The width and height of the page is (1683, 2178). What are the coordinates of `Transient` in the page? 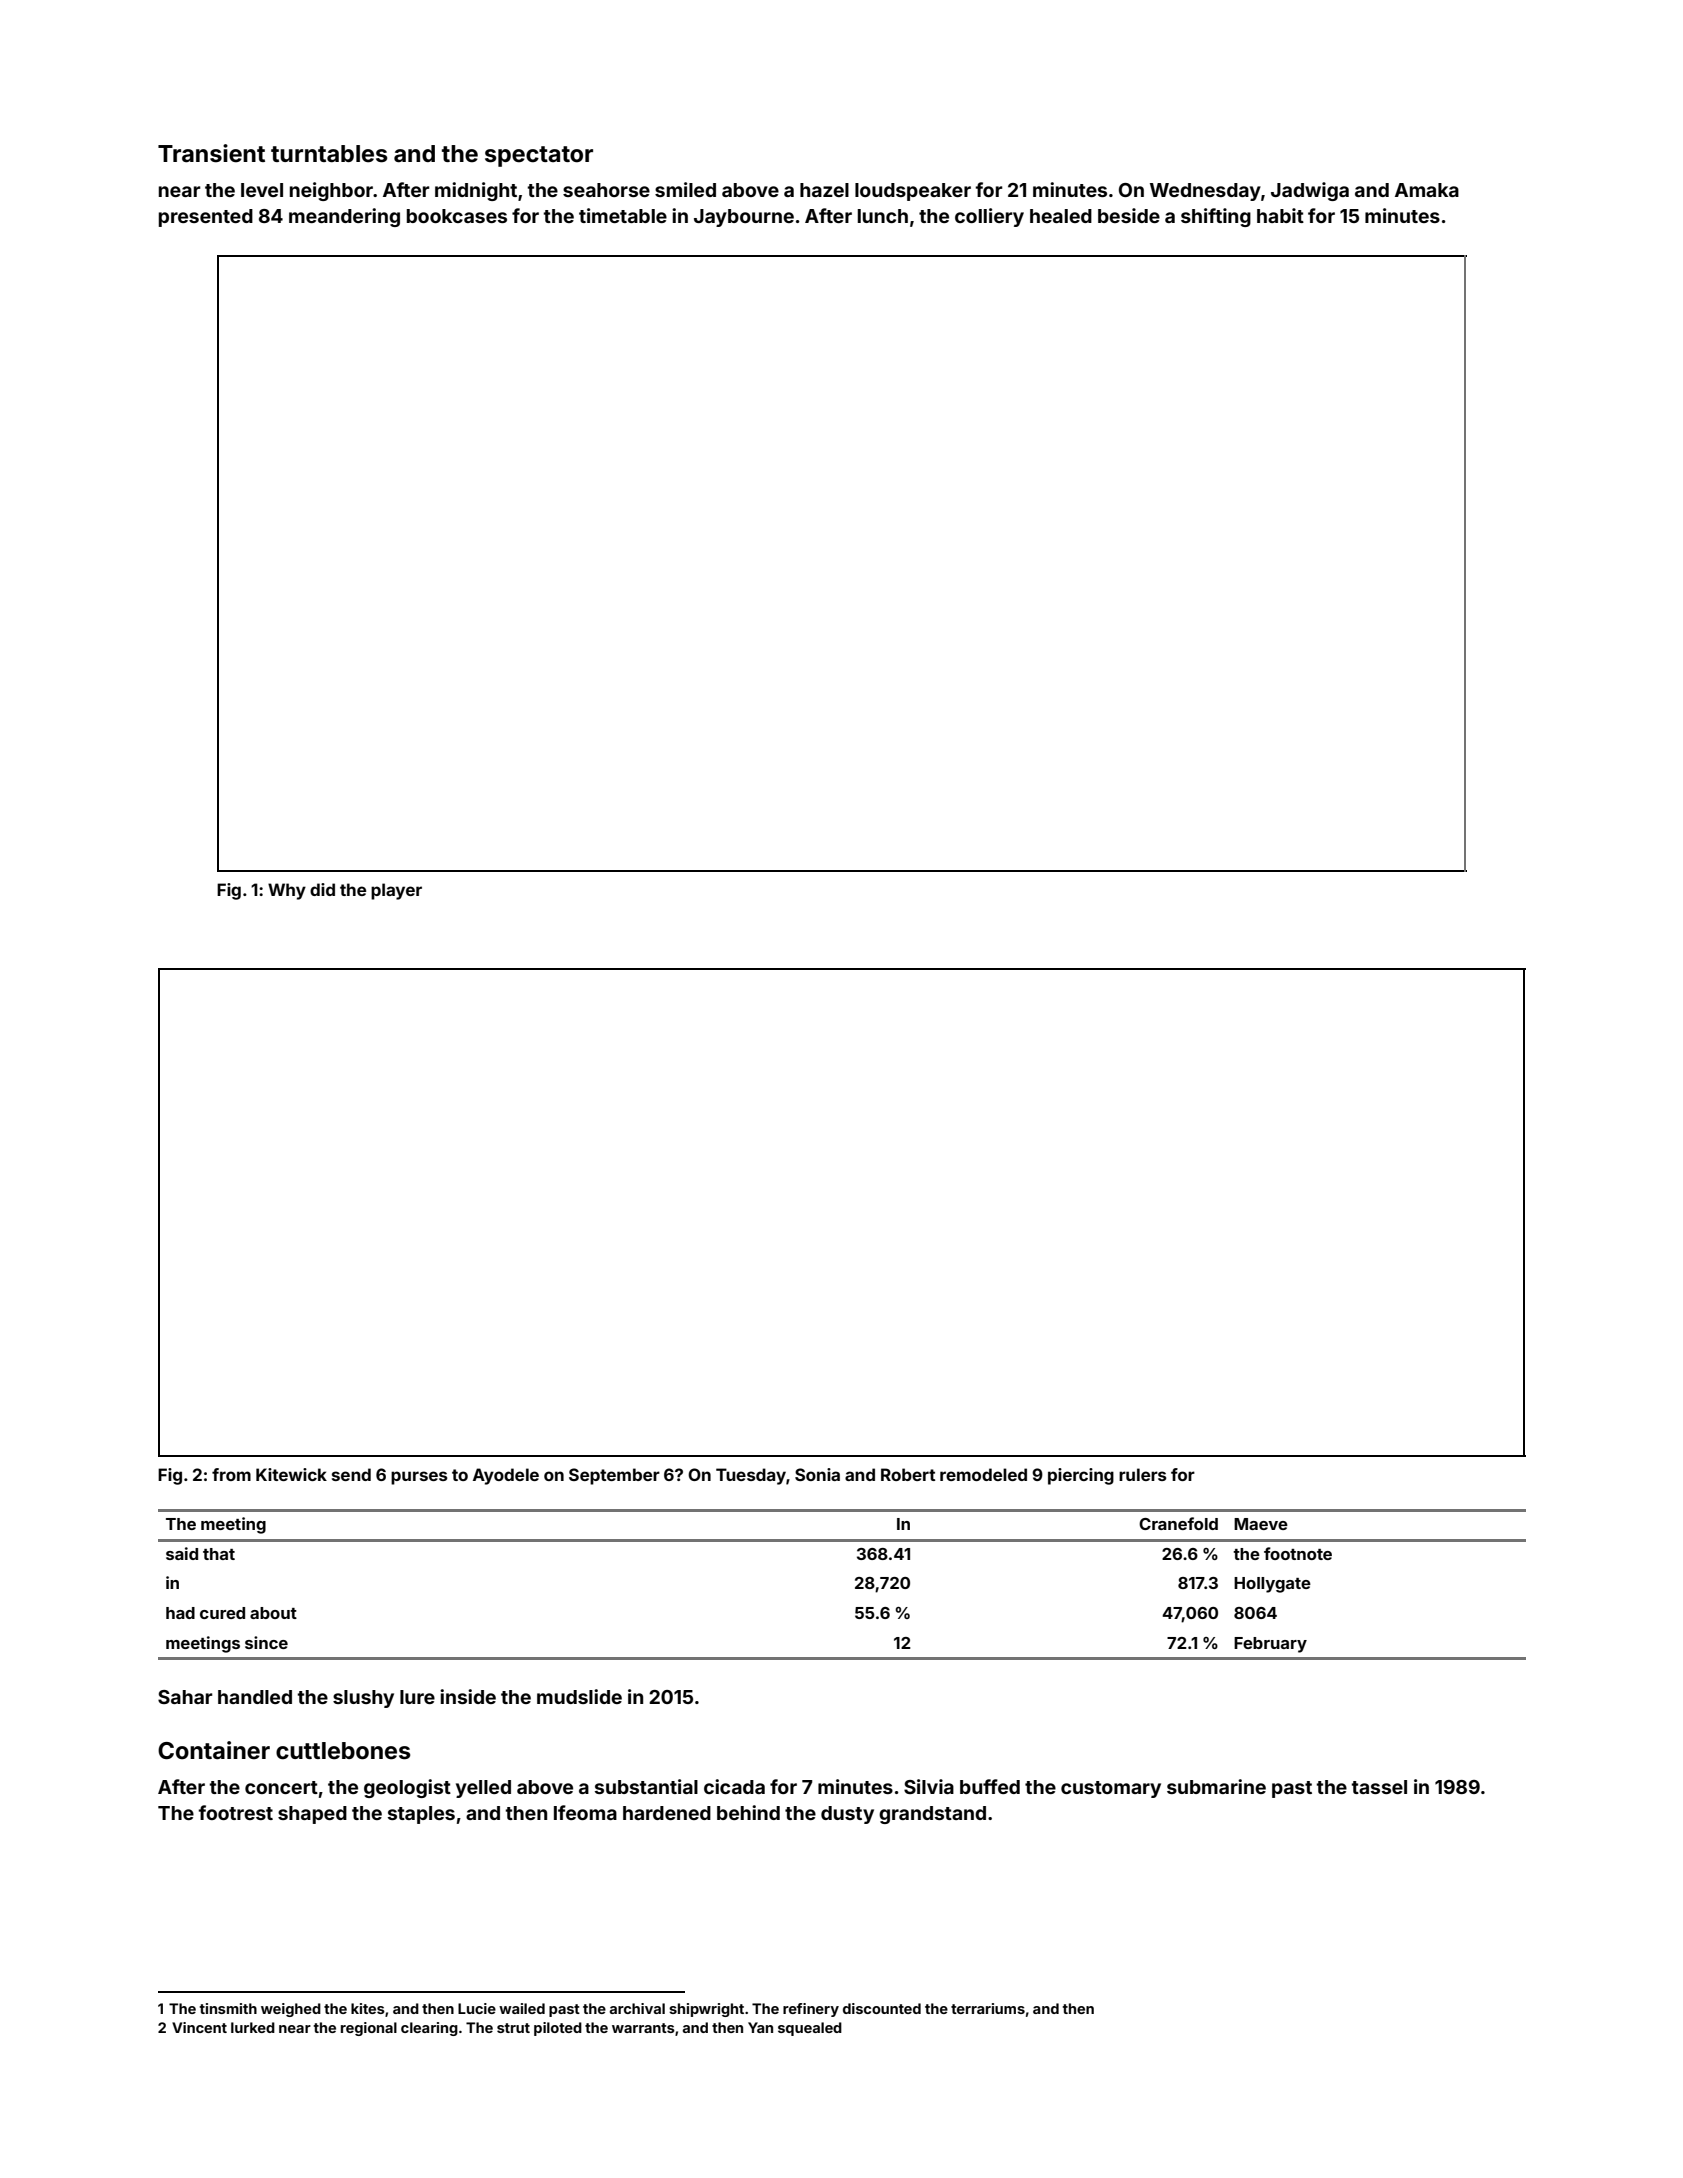 It's located at (211, 153).
